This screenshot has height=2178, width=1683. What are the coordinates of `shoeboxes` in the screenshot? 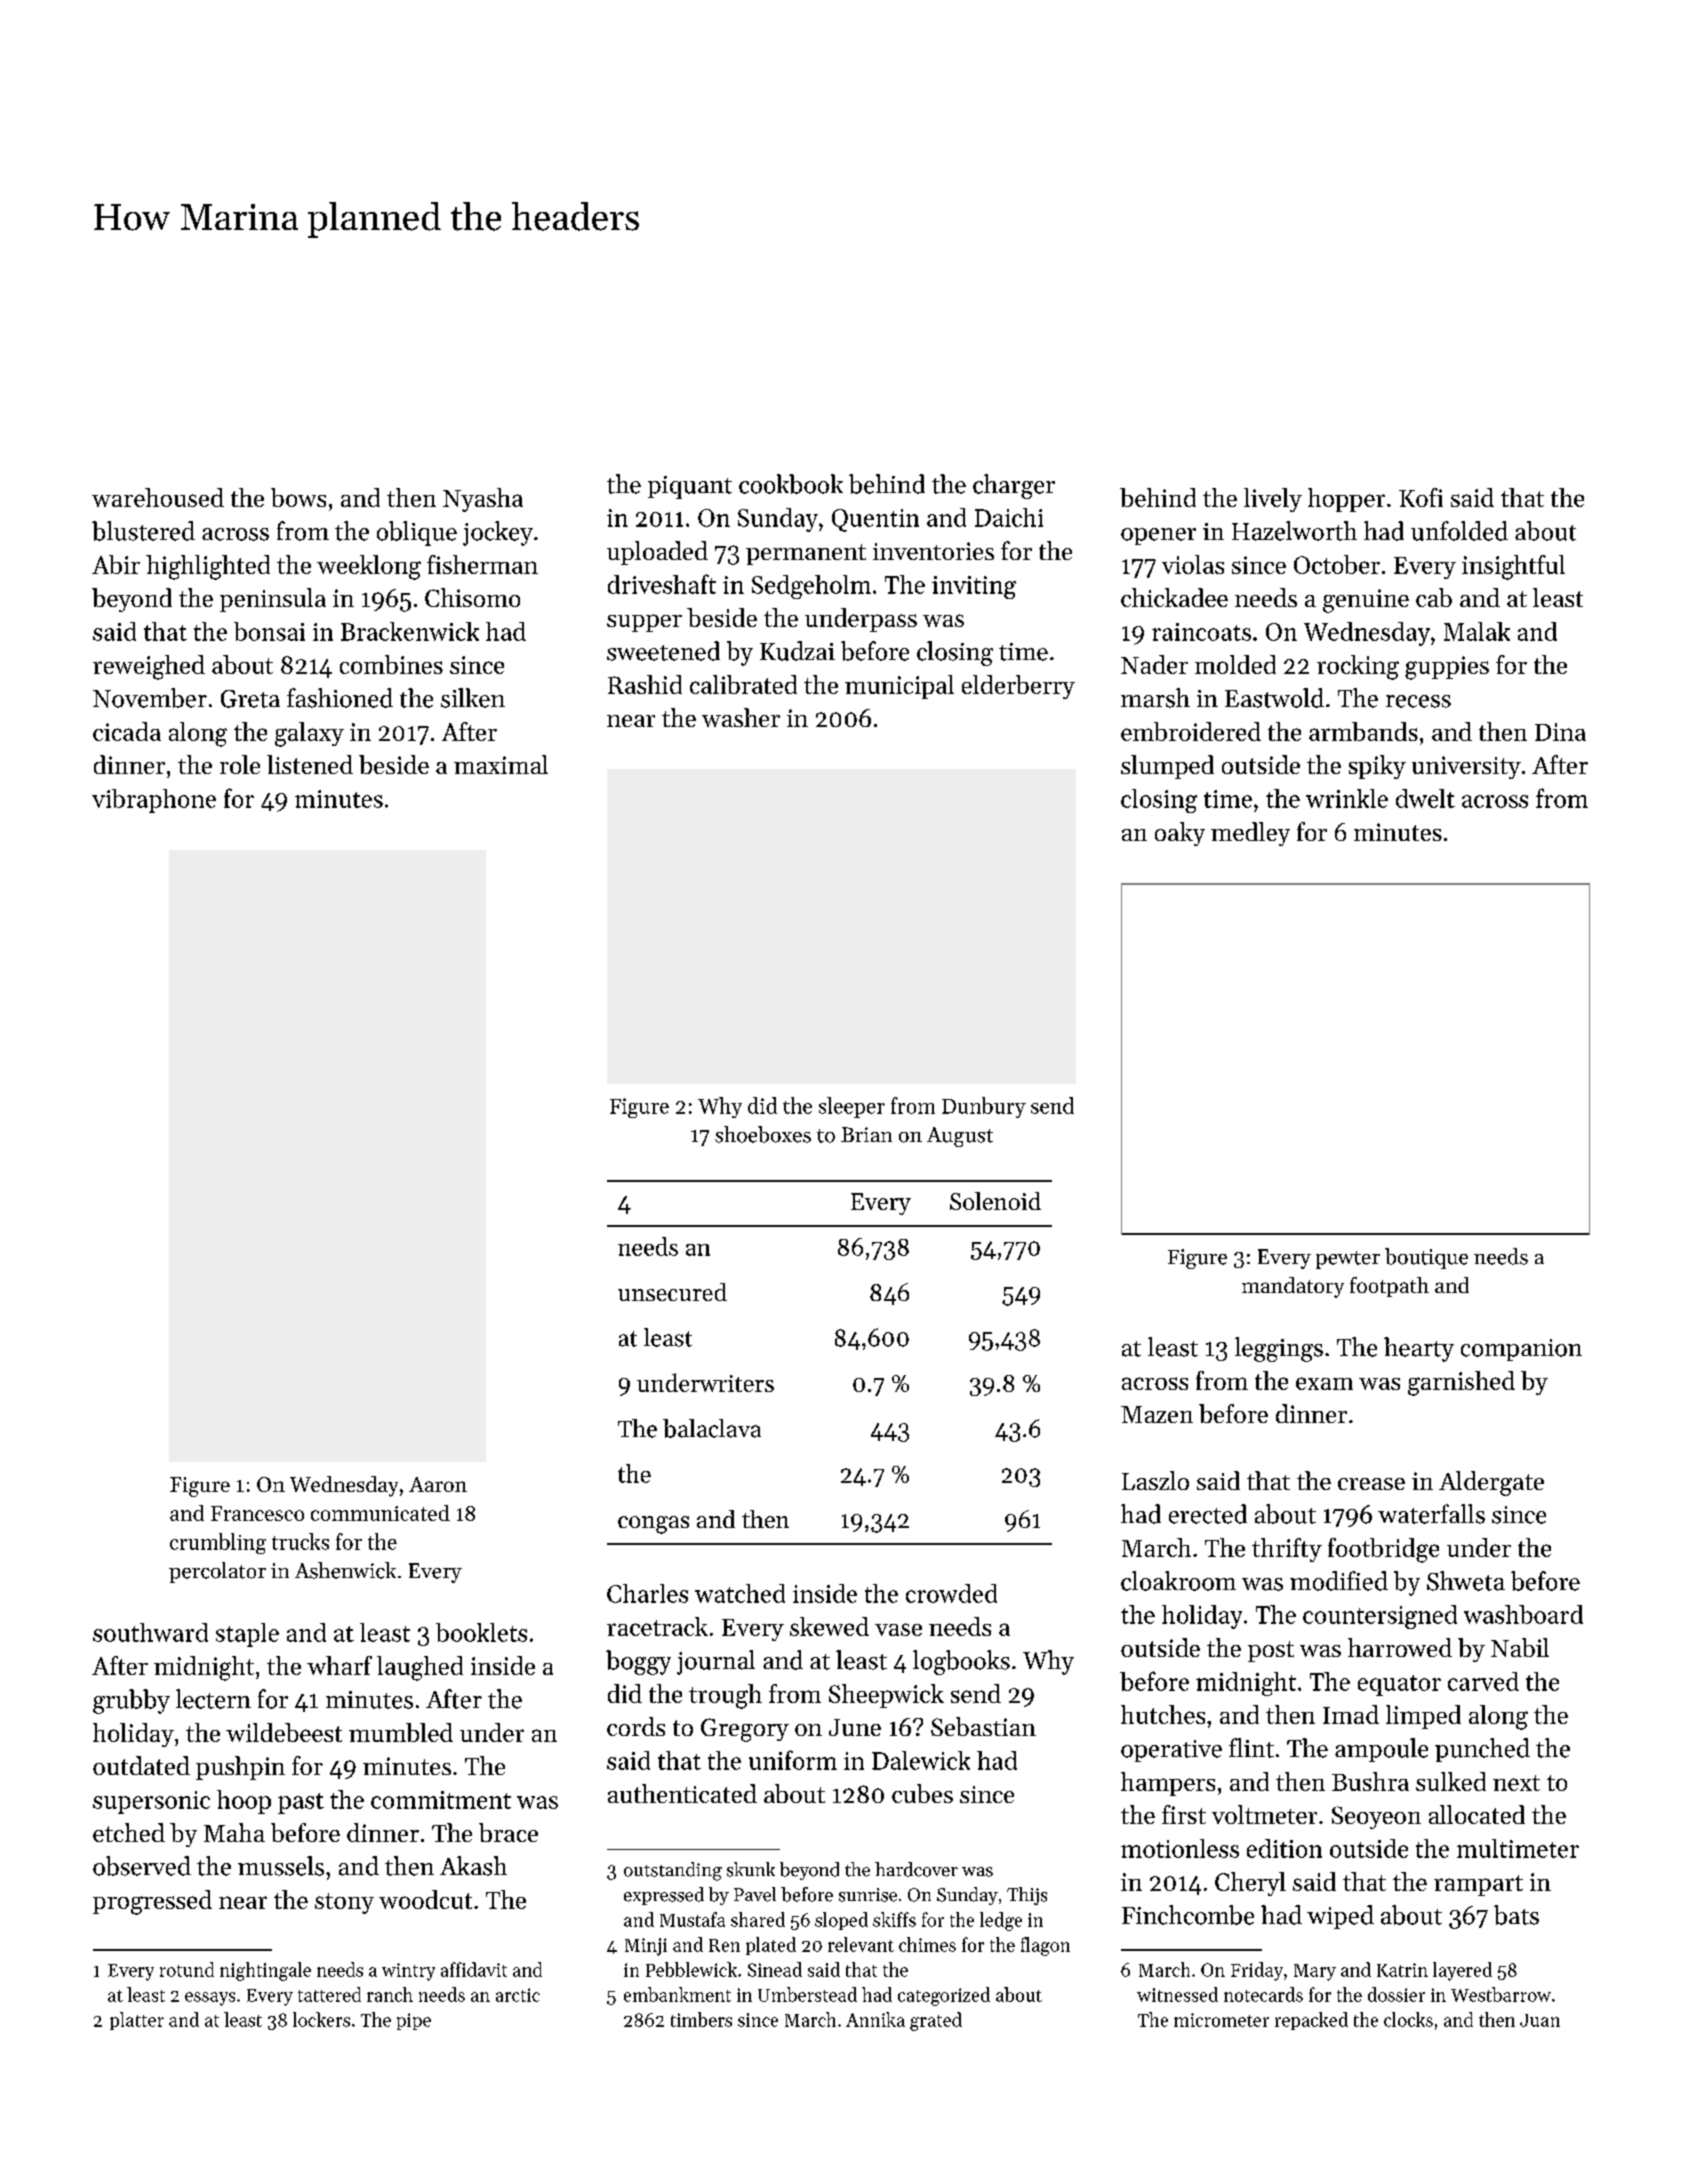 It's located at (763, 1134).
